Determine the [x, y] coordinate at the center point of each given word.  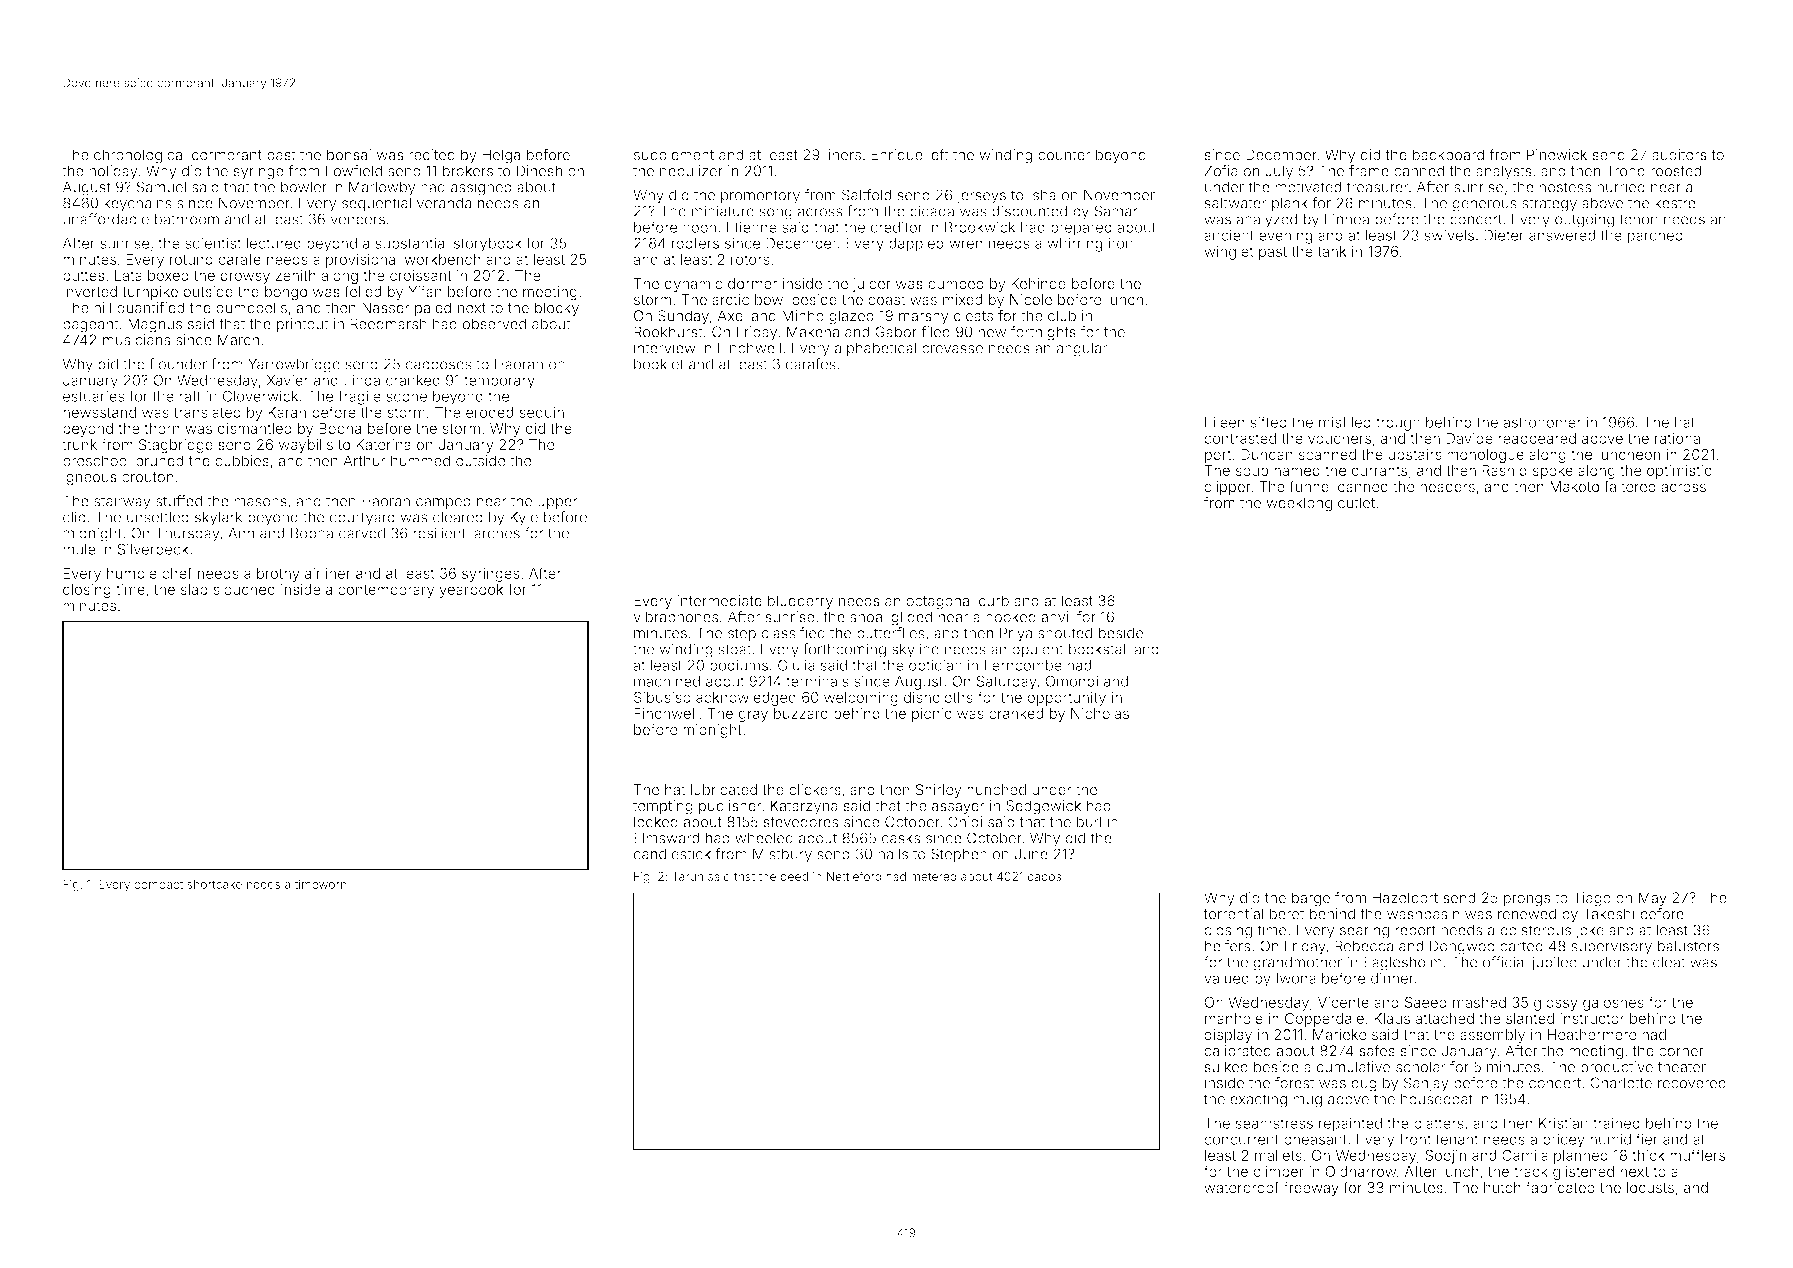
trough [1398, 424]
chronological [140, 156]
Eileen [1225, 422]
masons [260, 502]
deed [794, 876]
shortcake [214, 884]
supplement [674, 156]
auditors [1679, 155]
